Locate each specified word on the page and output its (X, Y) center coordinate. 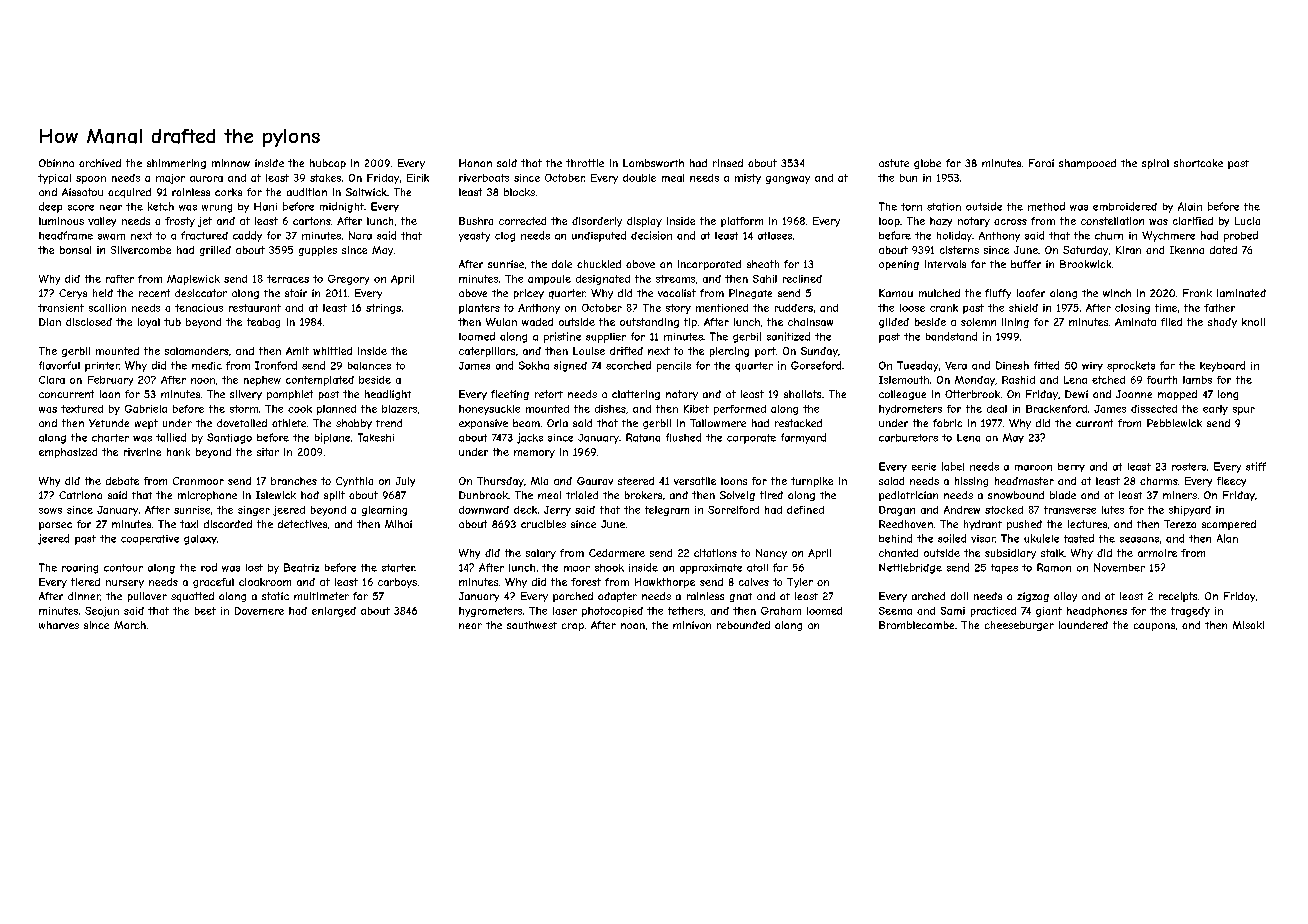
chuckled (599, 264)
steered (636, 481)
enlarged (334, 612)
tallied (171, 437)
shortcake (1198, 163)
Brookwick (1085, 264)
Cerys (73, 294)
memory (534, 454)
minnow (231, 163)
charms (1159, 481)
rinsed (728, 163)
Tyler (800, 583)
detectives (302, 524)
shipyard (1190, 511)
